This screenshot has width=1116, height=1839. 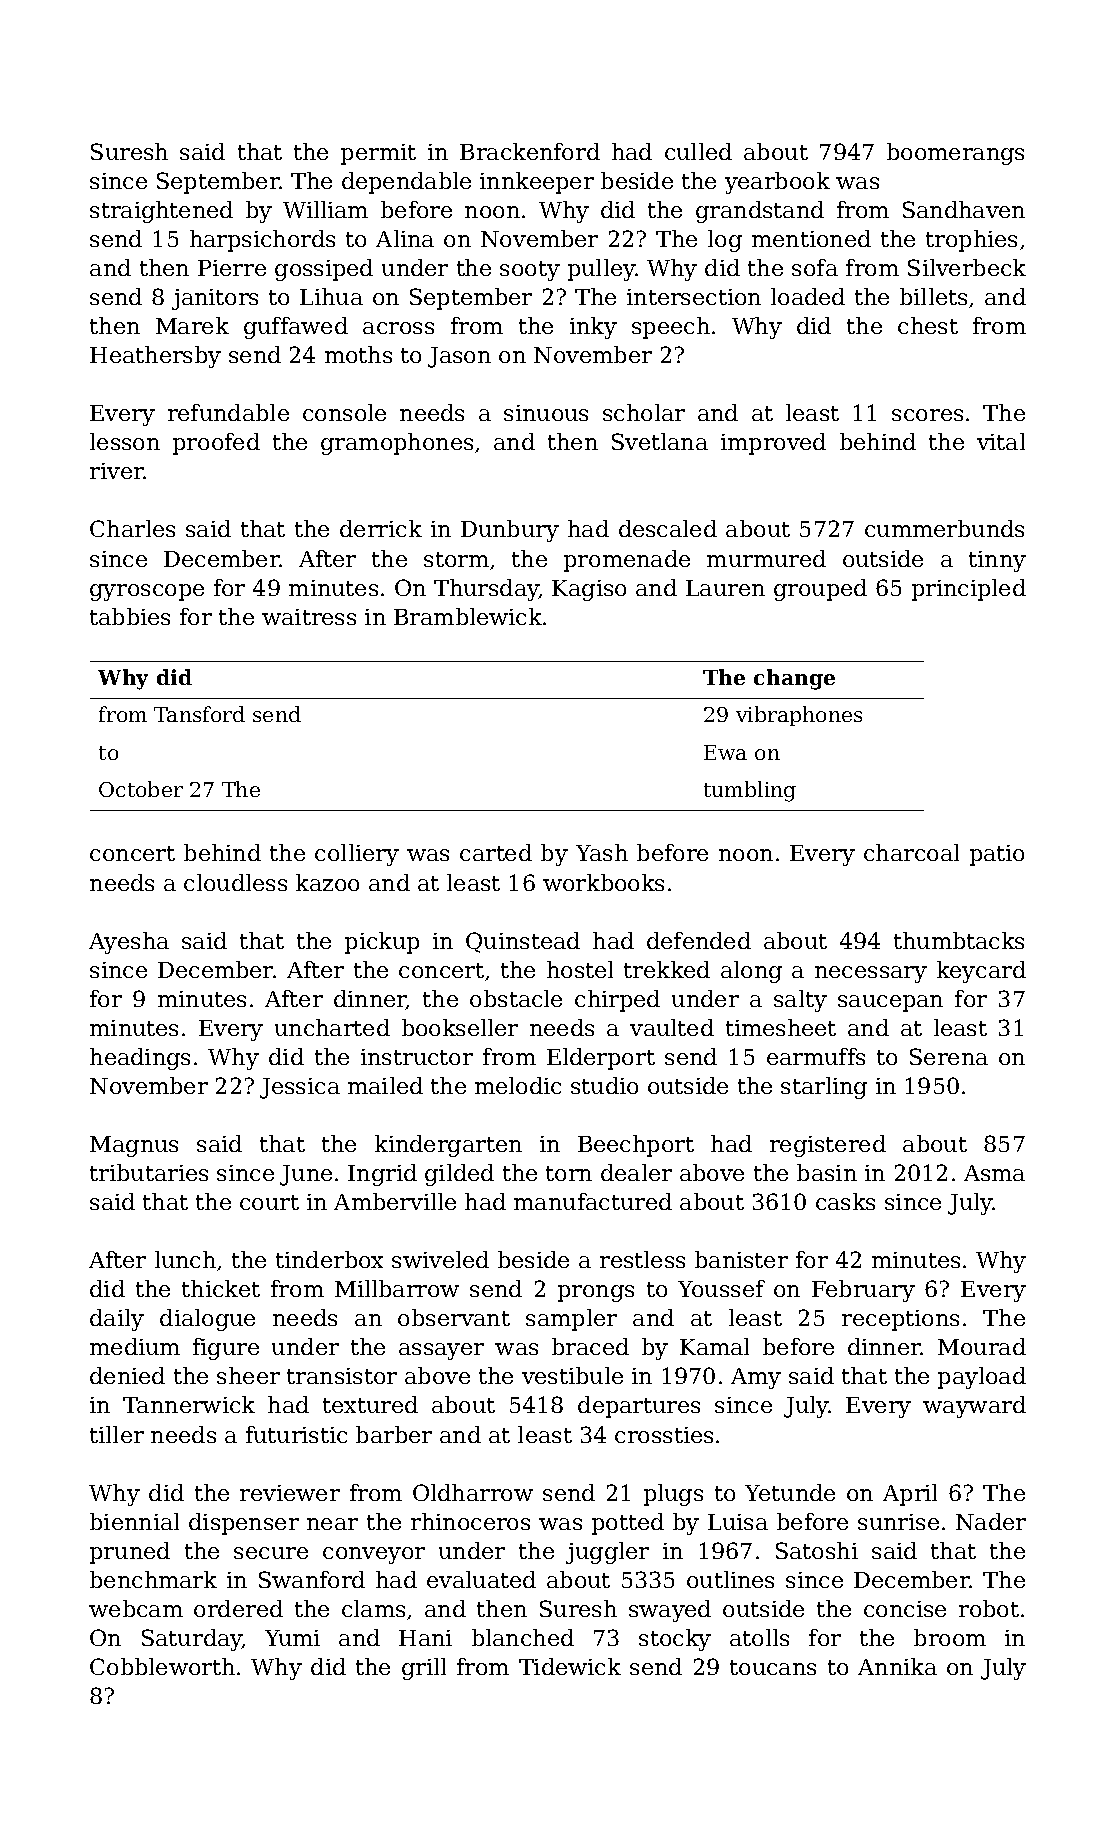 What do you see at coordinates (425, 1638) in the screenshot?
I see `Hani` at bounding box center [425, 1638].
